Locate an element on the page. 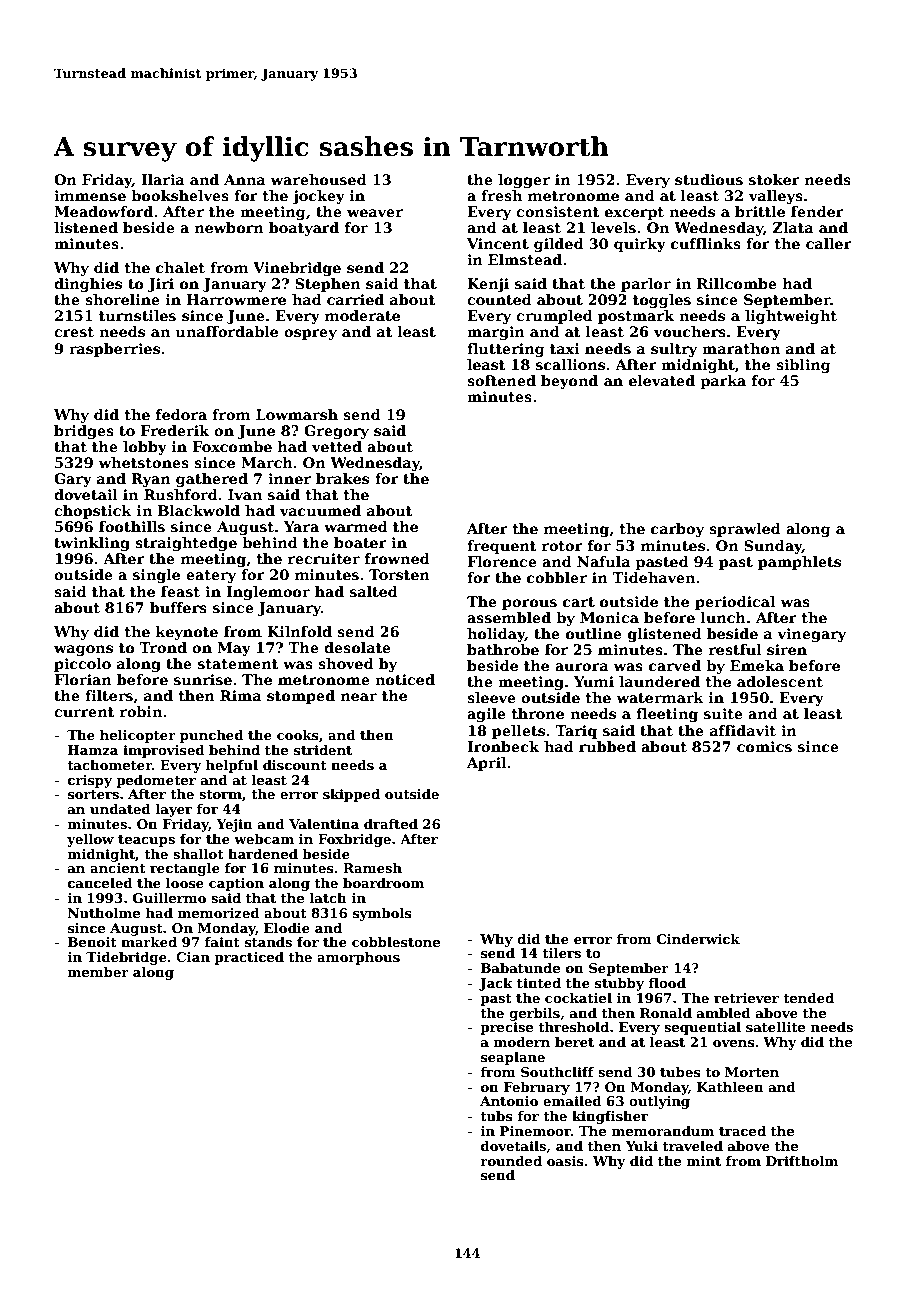 The width and height of the page is (908, 1316). lightweight is located at coordinates (791, 317).
